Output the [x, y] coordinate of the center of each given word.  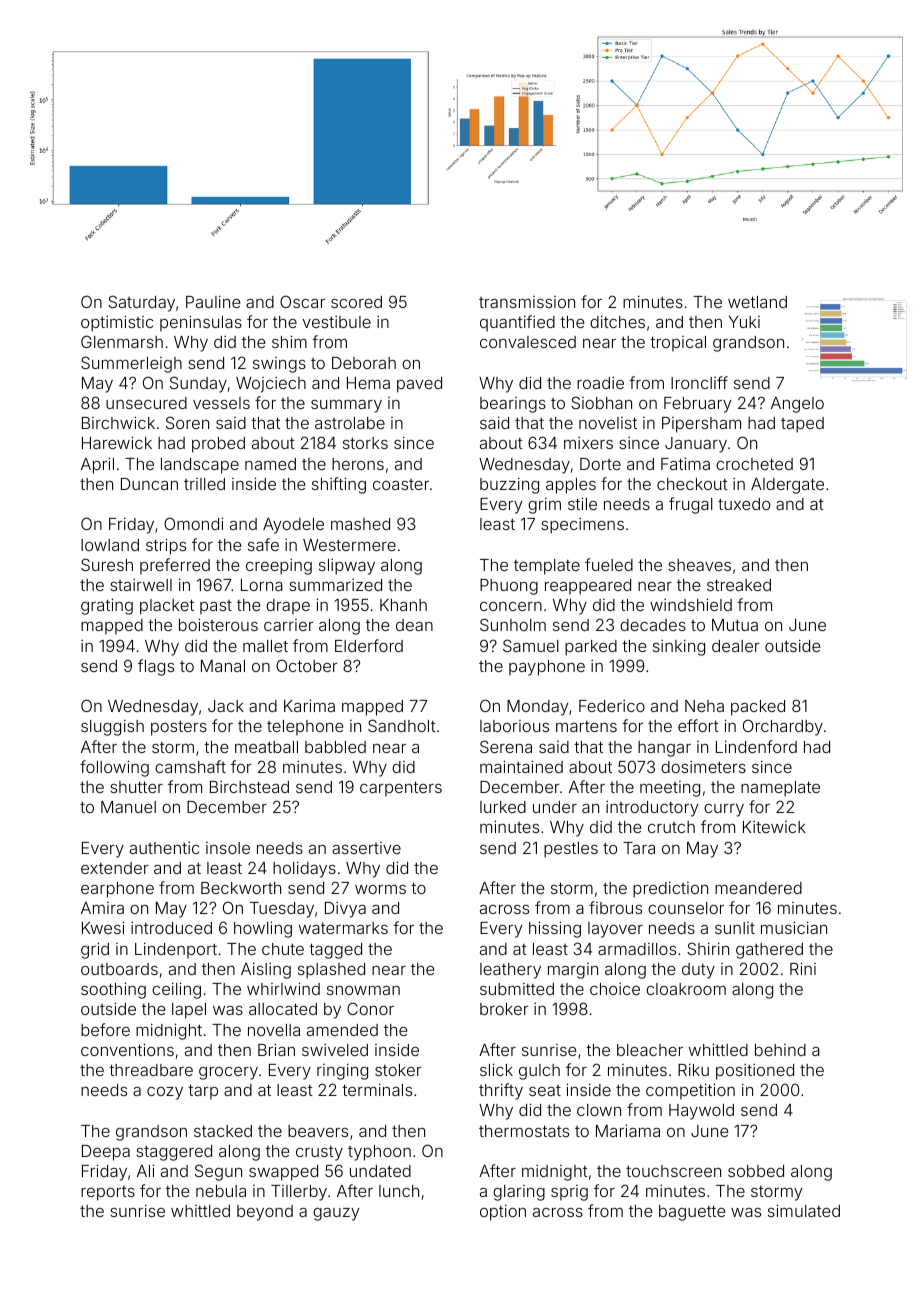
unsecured [146, 403]
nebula [221, 1191]
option [503, 1212]
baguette [692, 1213]
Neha [704, 706]
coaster [401, 484]
